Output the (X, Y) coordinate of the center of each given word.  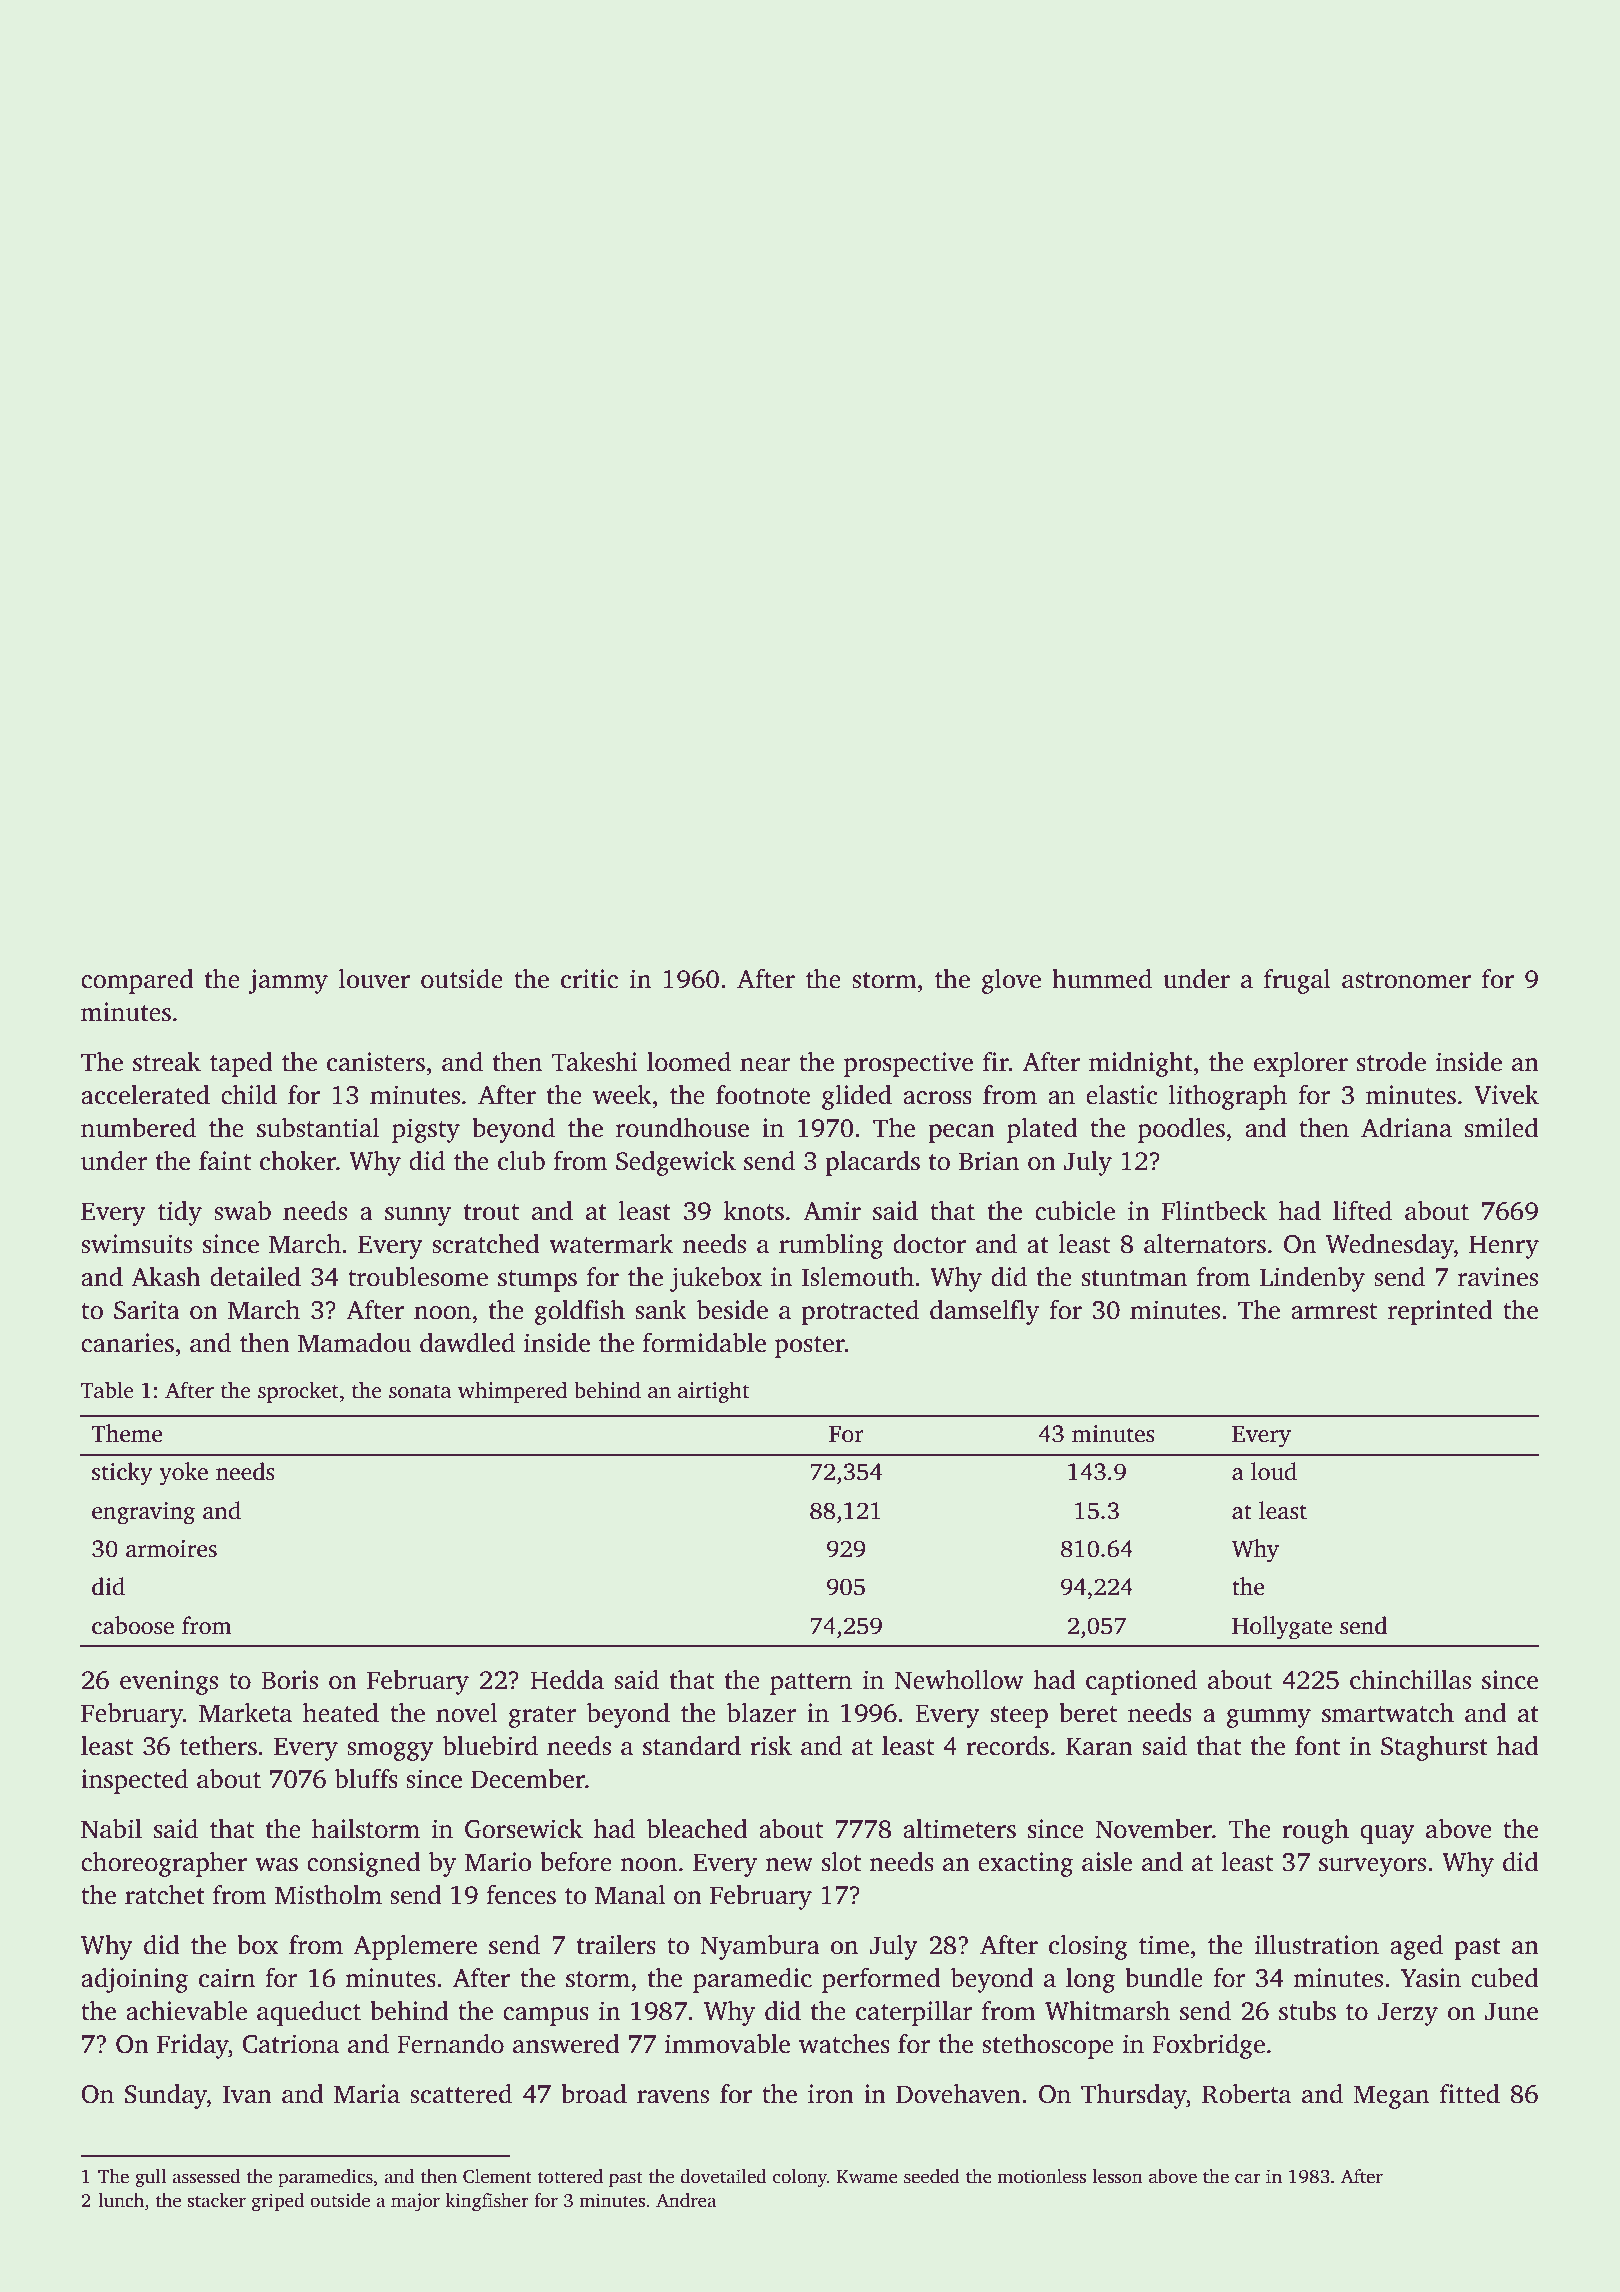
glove (1011, 981)
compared (137, 981)
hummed (1102, 979)
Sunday (166, 2096)
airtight (713, 1392)
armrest (1334, 1311)
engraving (143, 1513)
